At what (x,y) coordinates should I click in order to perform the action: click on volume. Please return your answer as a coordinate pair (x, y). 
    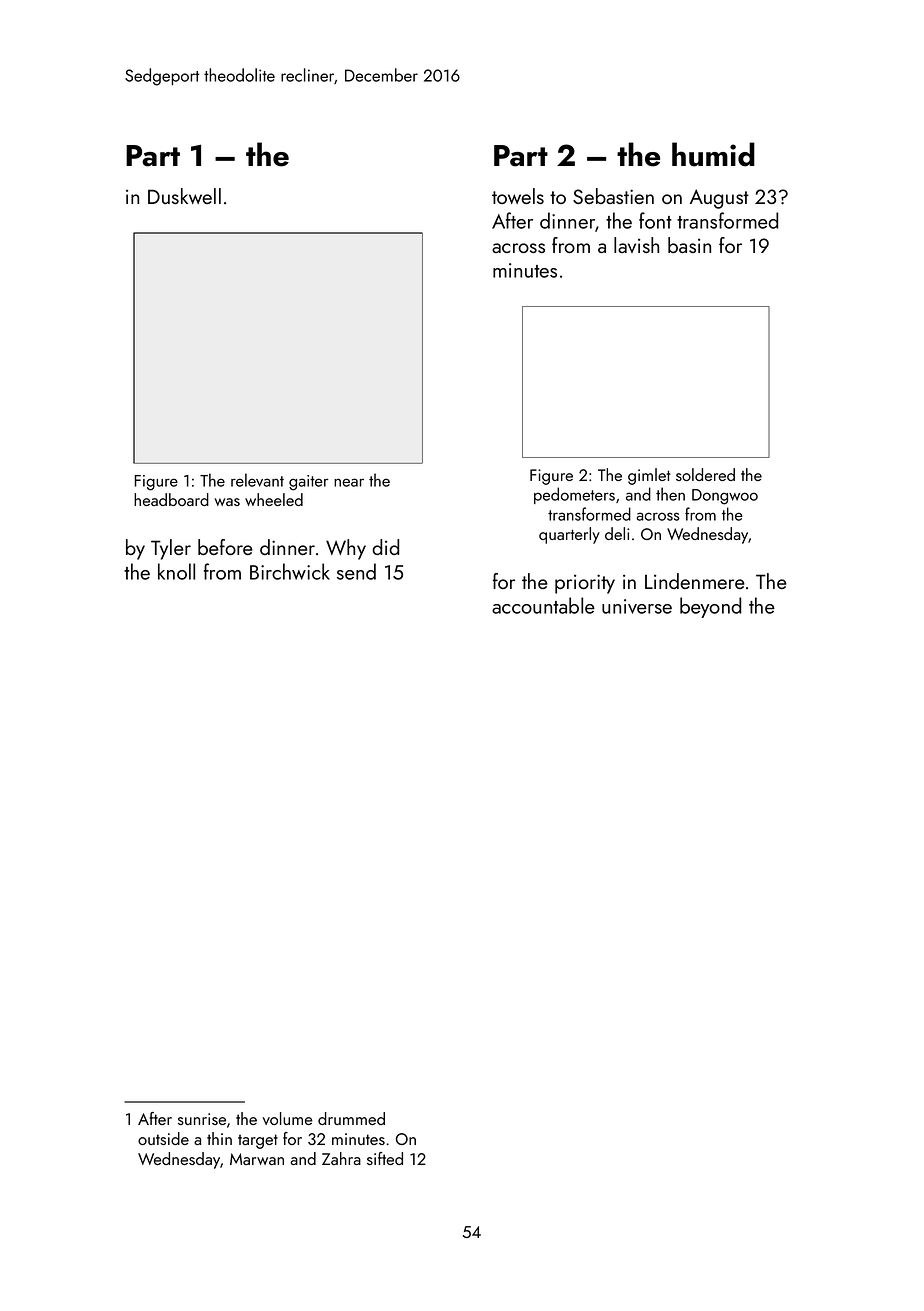
    Looking at the image, I should click on (288, 1118).
